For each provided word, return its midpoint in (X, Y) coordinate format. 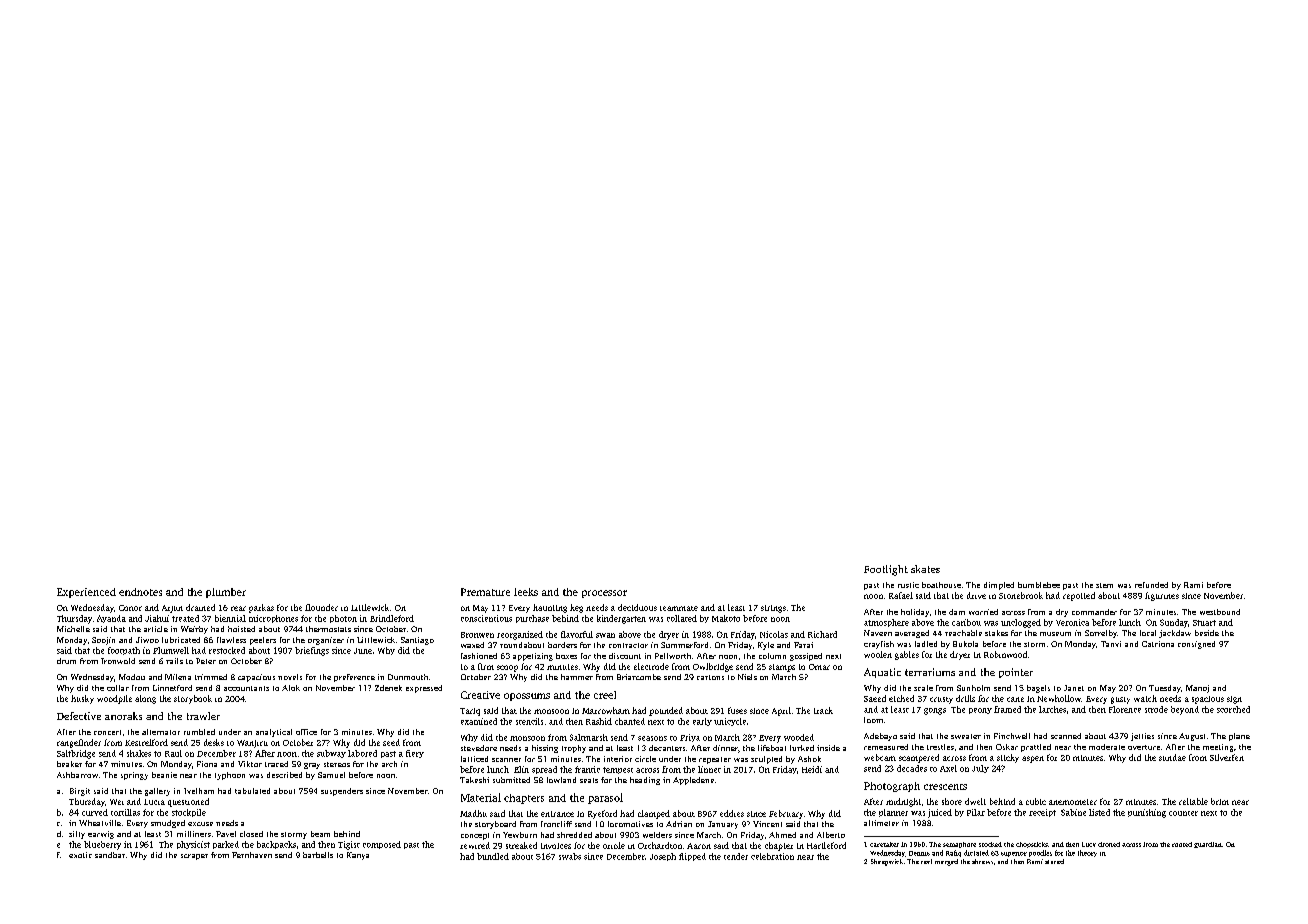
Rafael (901, 595)
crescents (945, 787)
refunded (1151, 585)
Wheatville (100, 823)
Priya (690, 738)
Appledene (693, 781)
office (306, 732)
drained (200, 607)
